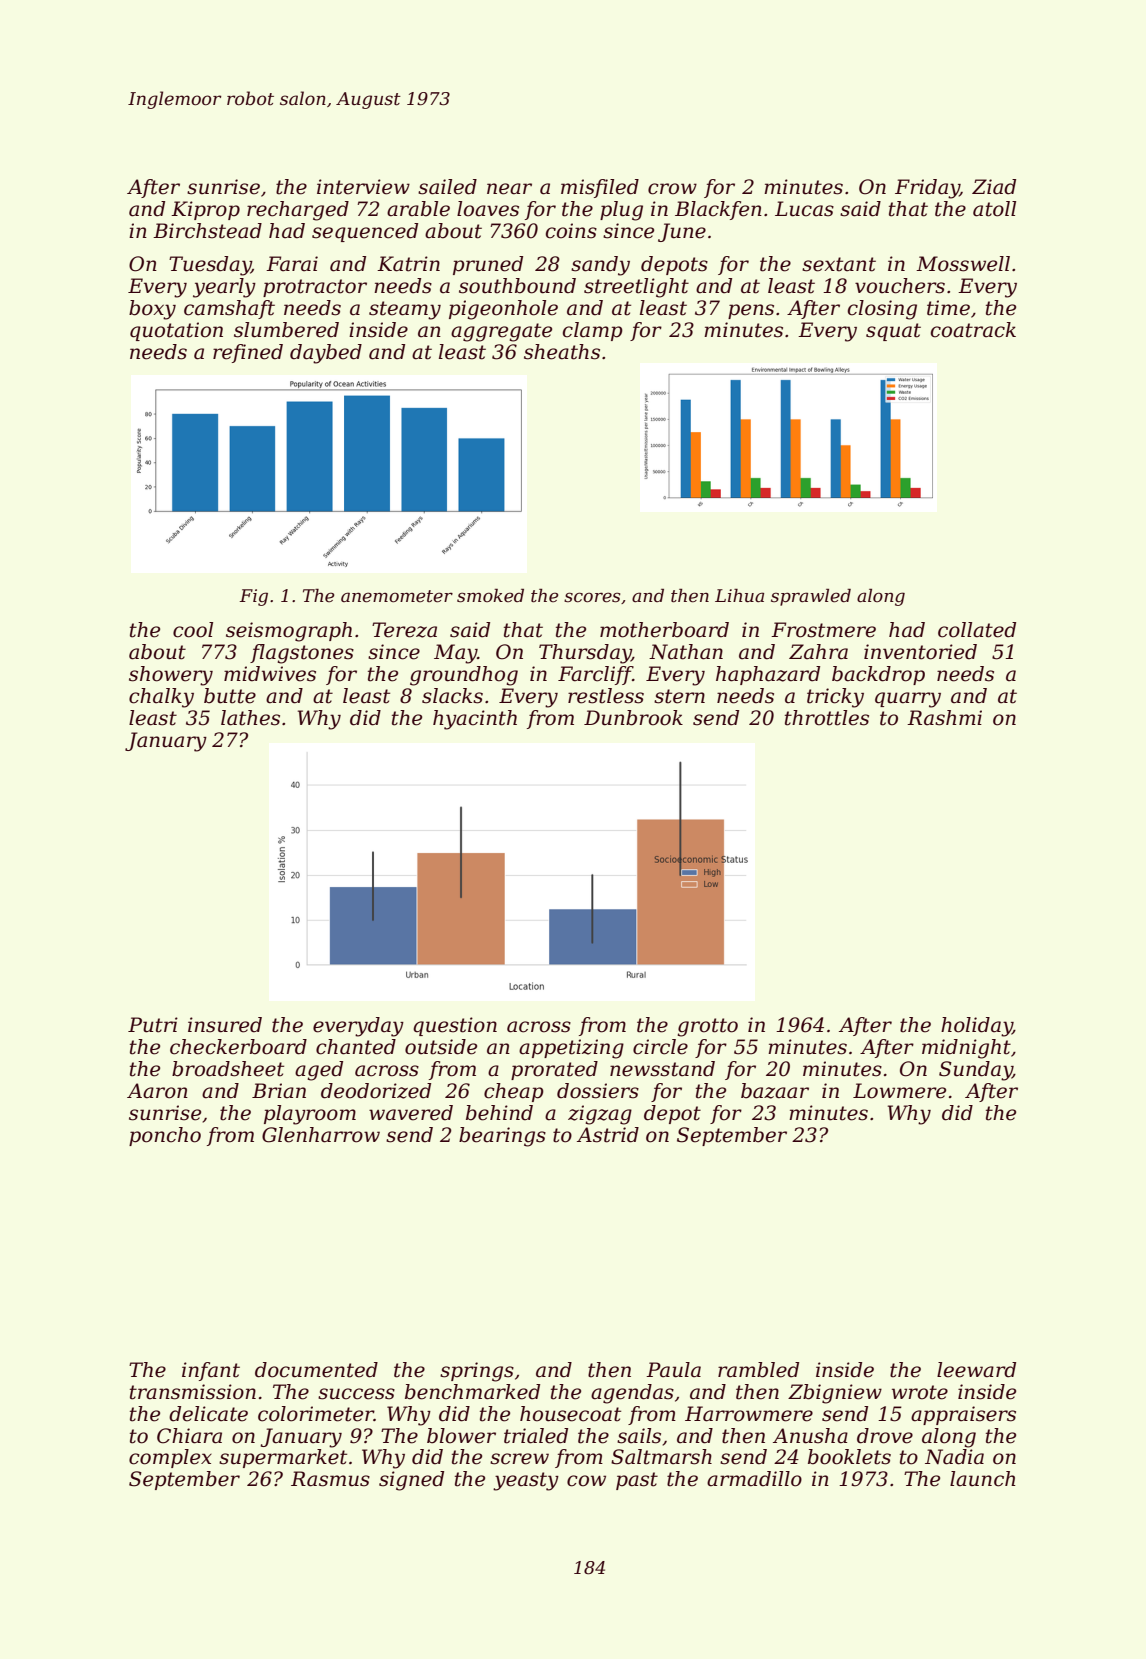  Describe the element at coordinates (250, 718) in the image. I see `lathes` at that location.
